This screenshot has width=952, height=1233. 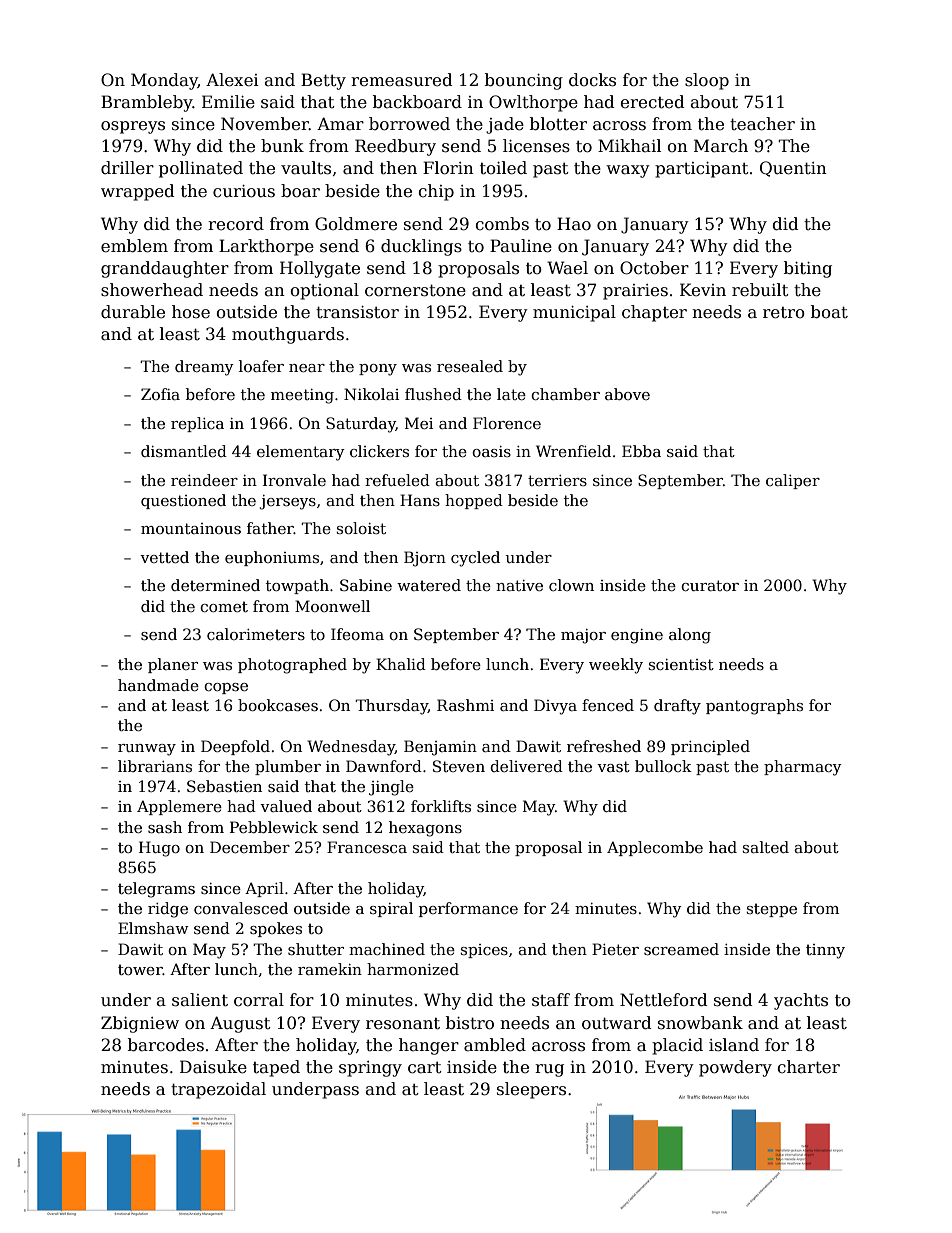 I want to click on father, so click(x=270, y=528).
